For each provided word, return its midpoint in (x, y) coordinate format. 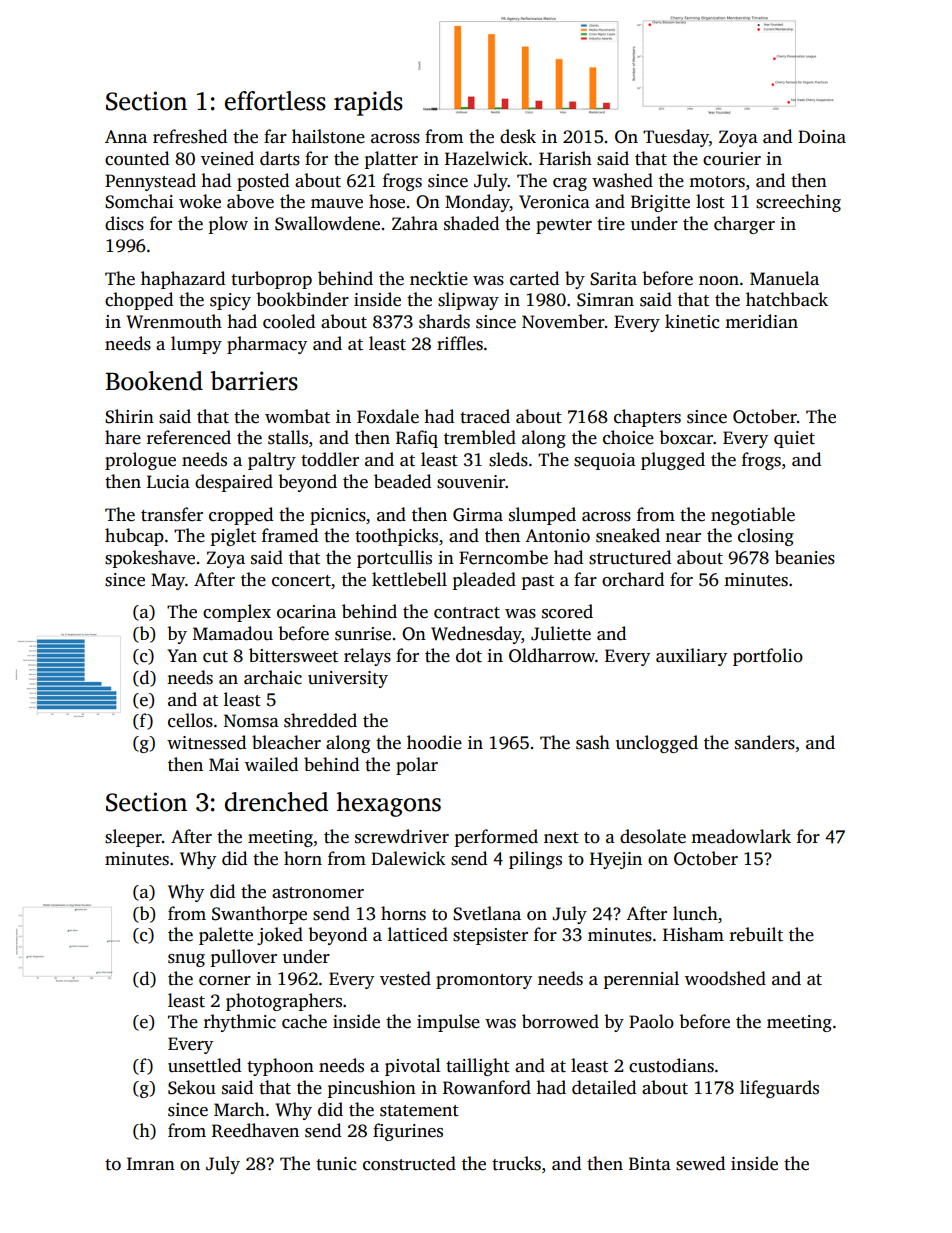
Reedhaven (255, 1130)
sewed (700, 1163)
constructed (409, 1163)
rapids (368, 103)
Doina (822, 137)
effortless (275, 101)
